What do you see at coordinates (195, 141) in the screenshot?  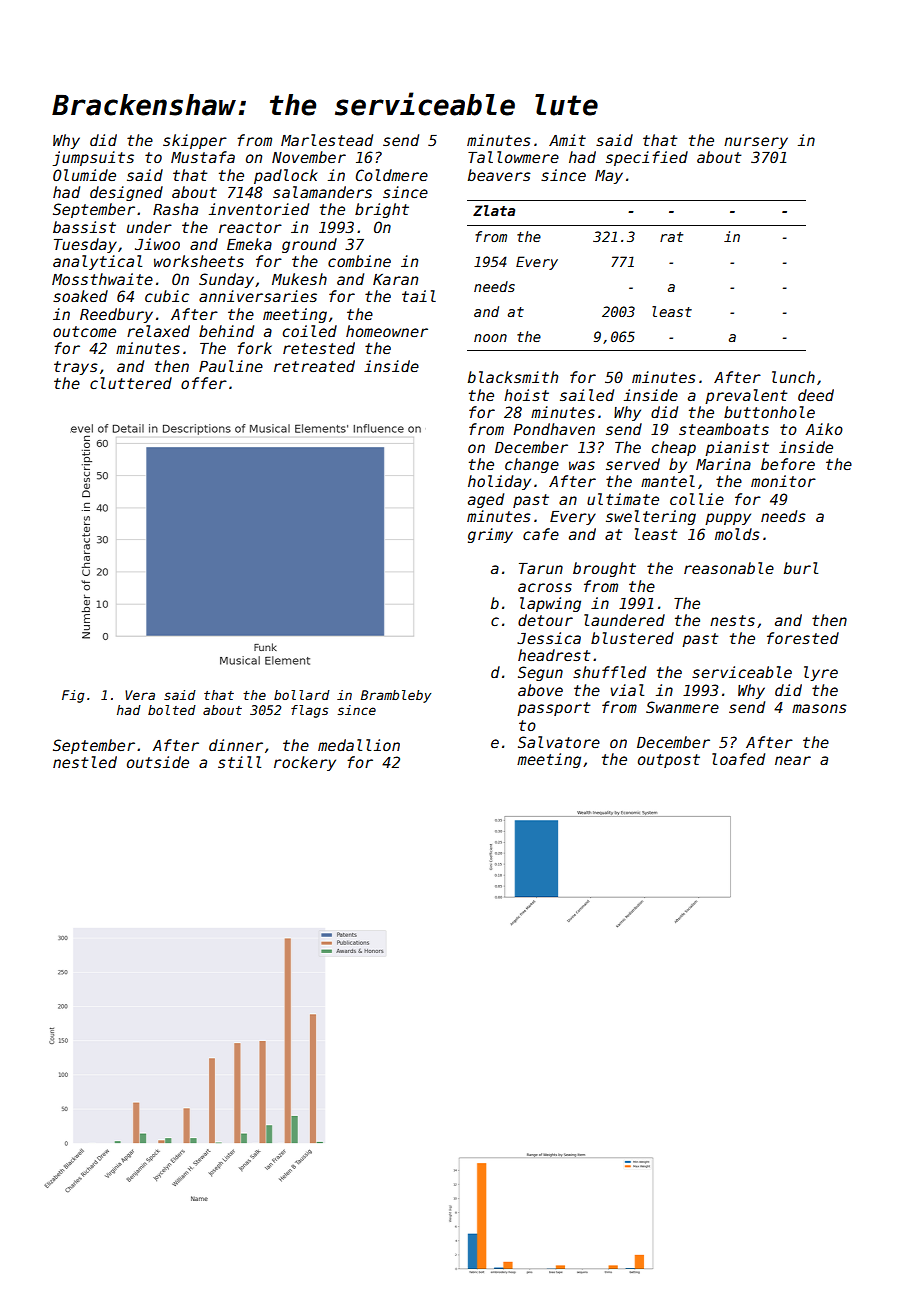 I see `skipper` at bounding box center [195, 141].
